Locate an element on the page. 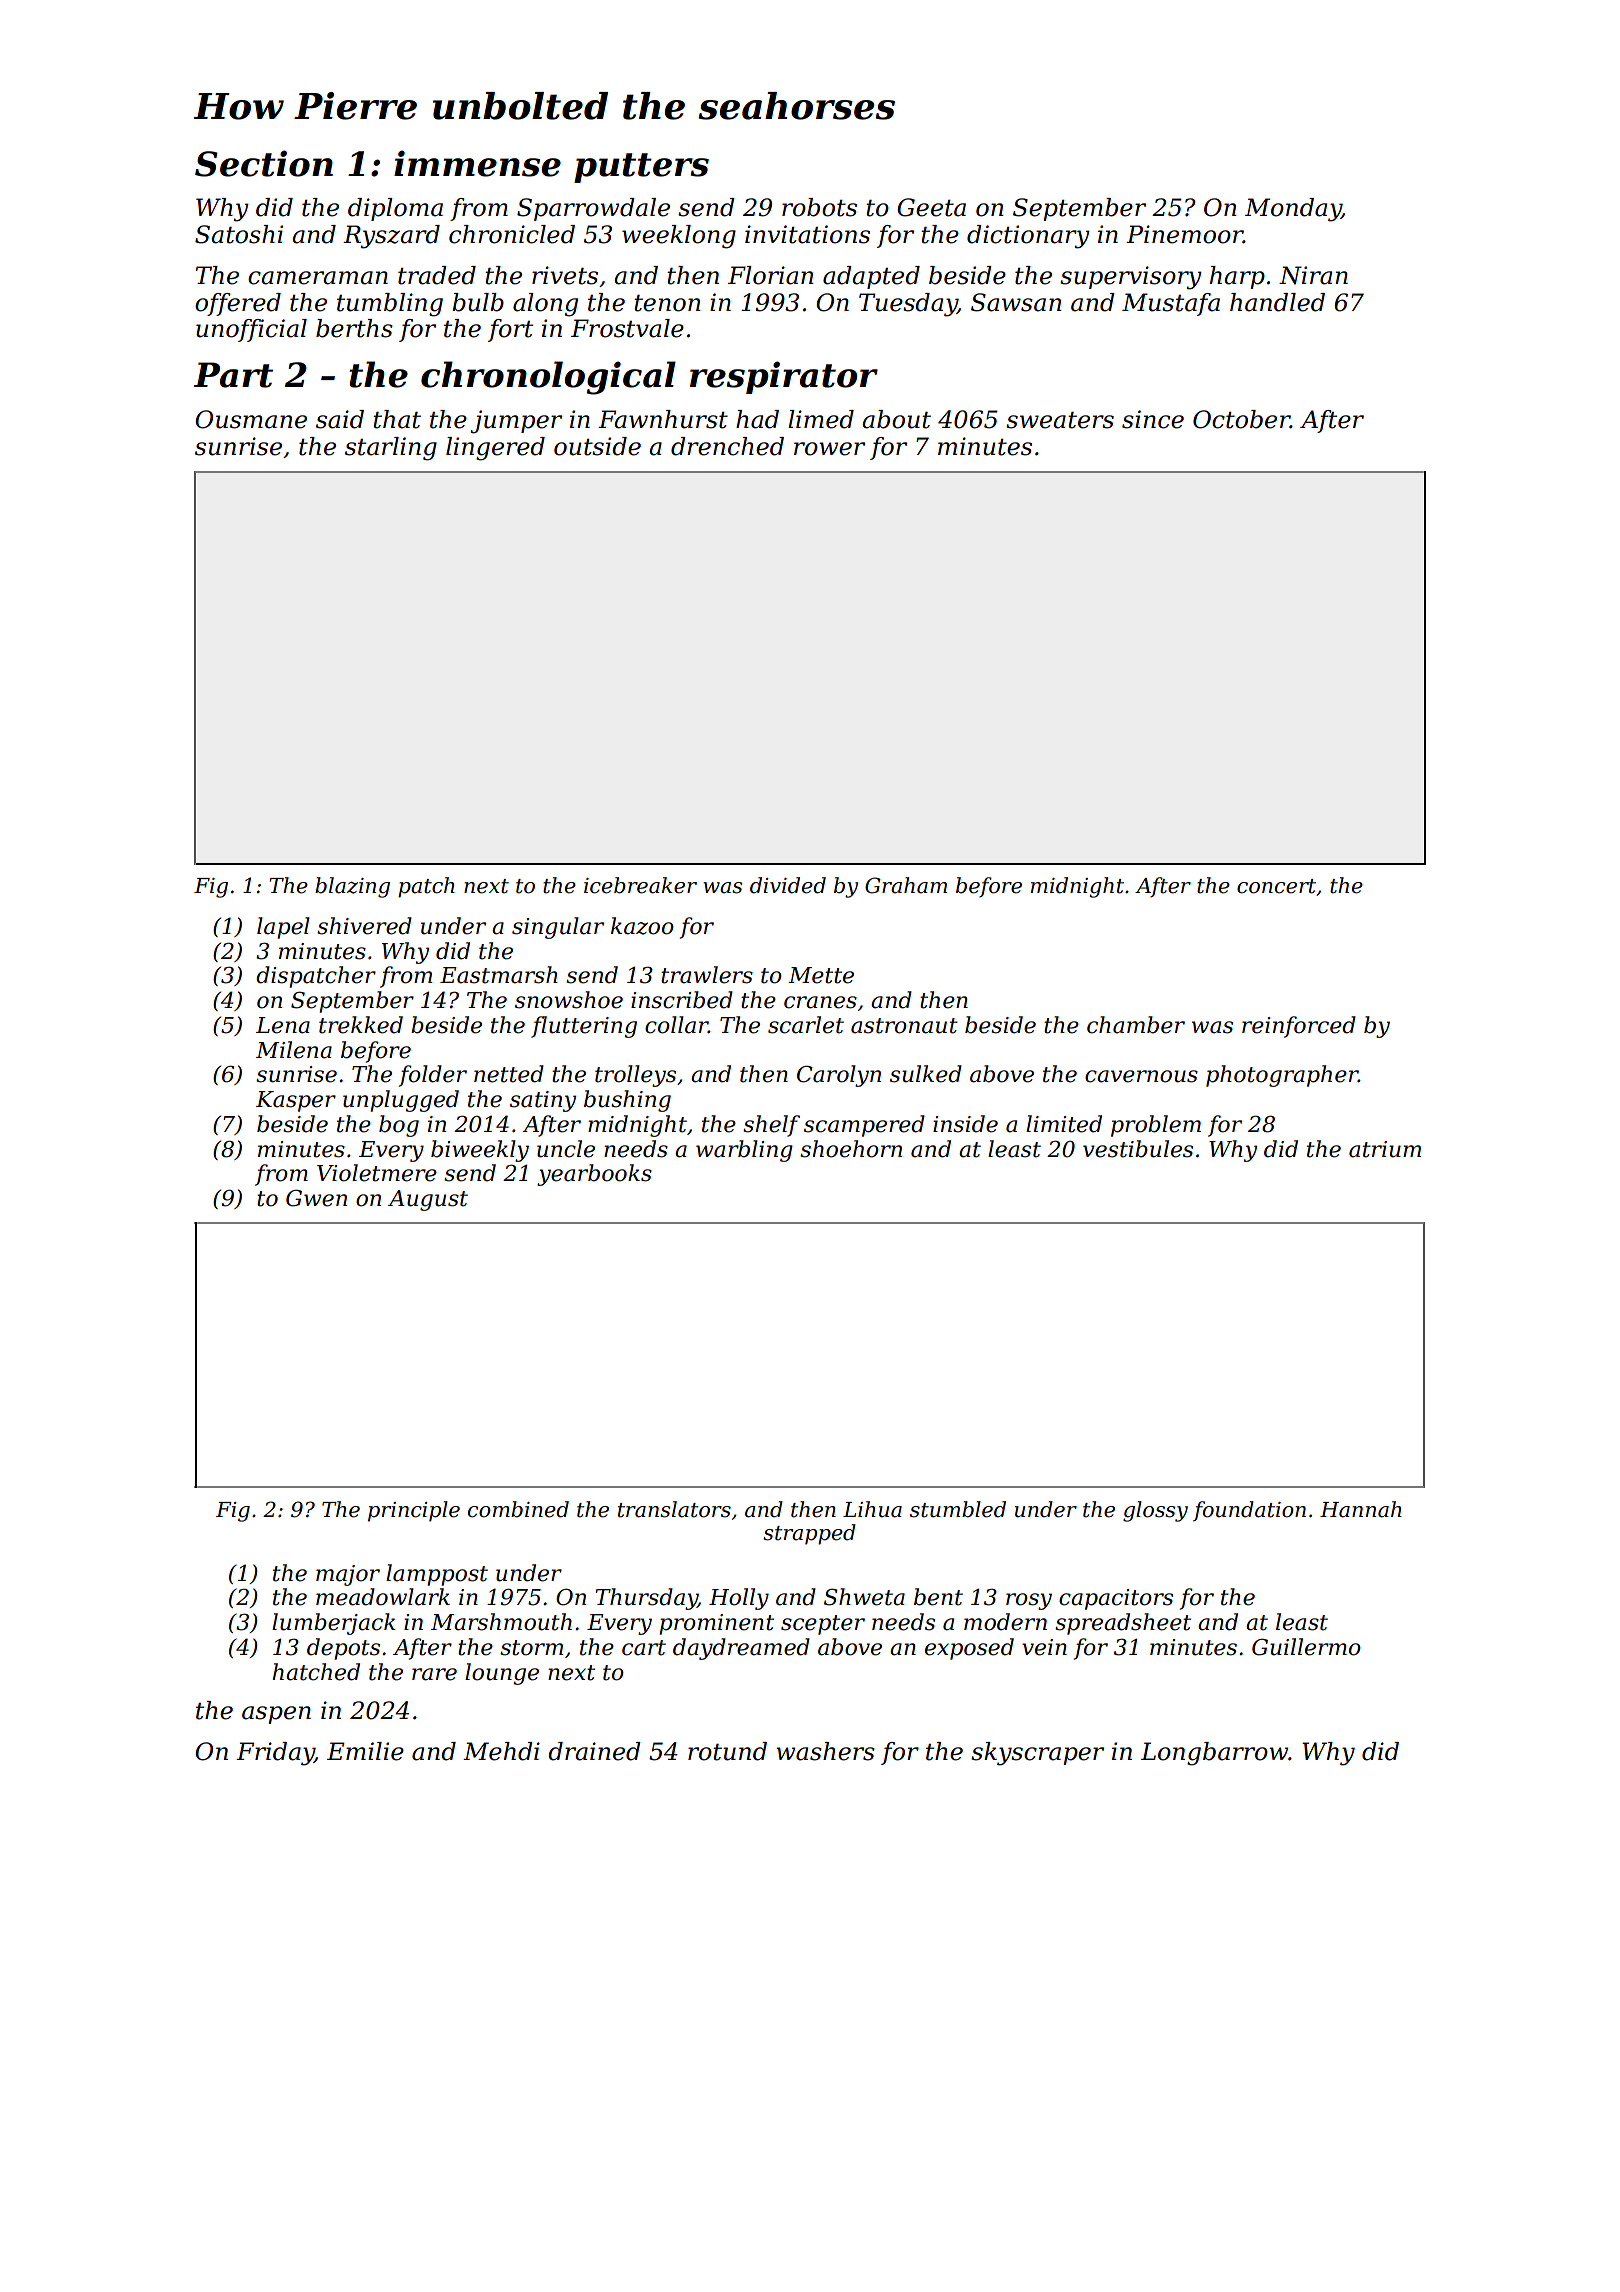 This document has width=1620, height=2292. washers is located at coordinates (825, 1751).
